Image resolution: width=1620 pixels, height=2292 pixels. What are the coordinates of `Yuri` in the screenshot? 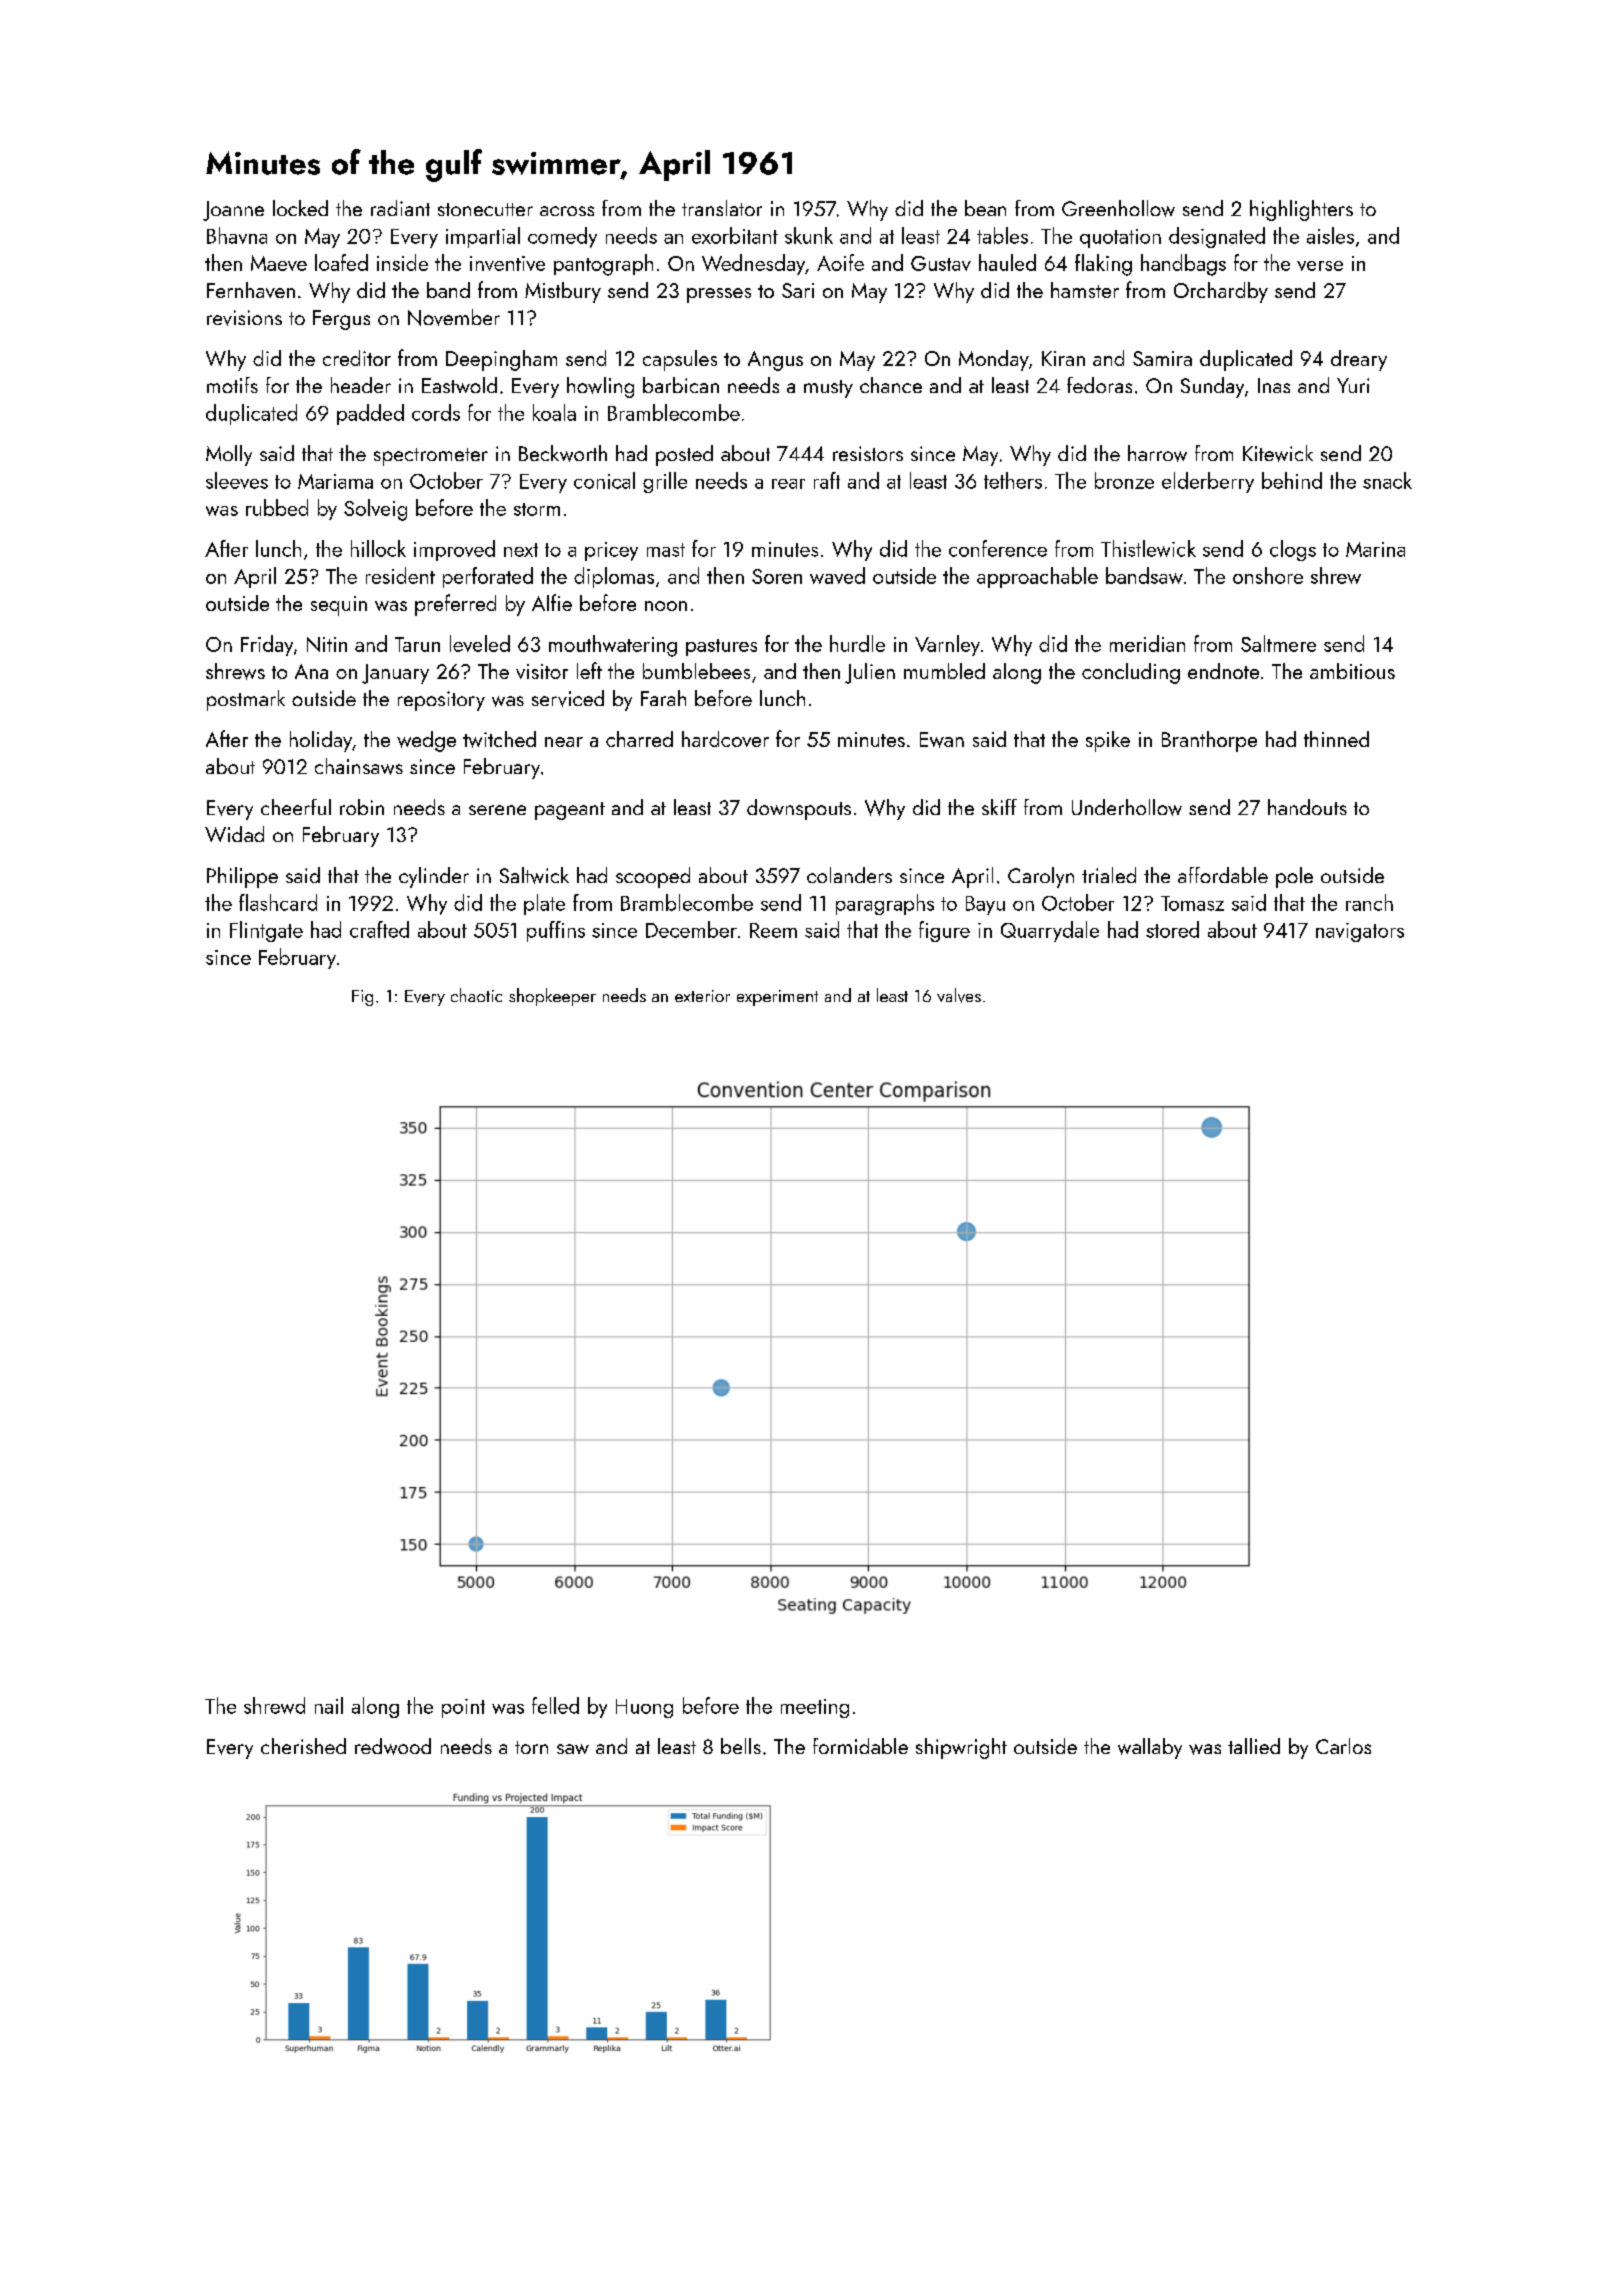 It's located at (1353, 385).
